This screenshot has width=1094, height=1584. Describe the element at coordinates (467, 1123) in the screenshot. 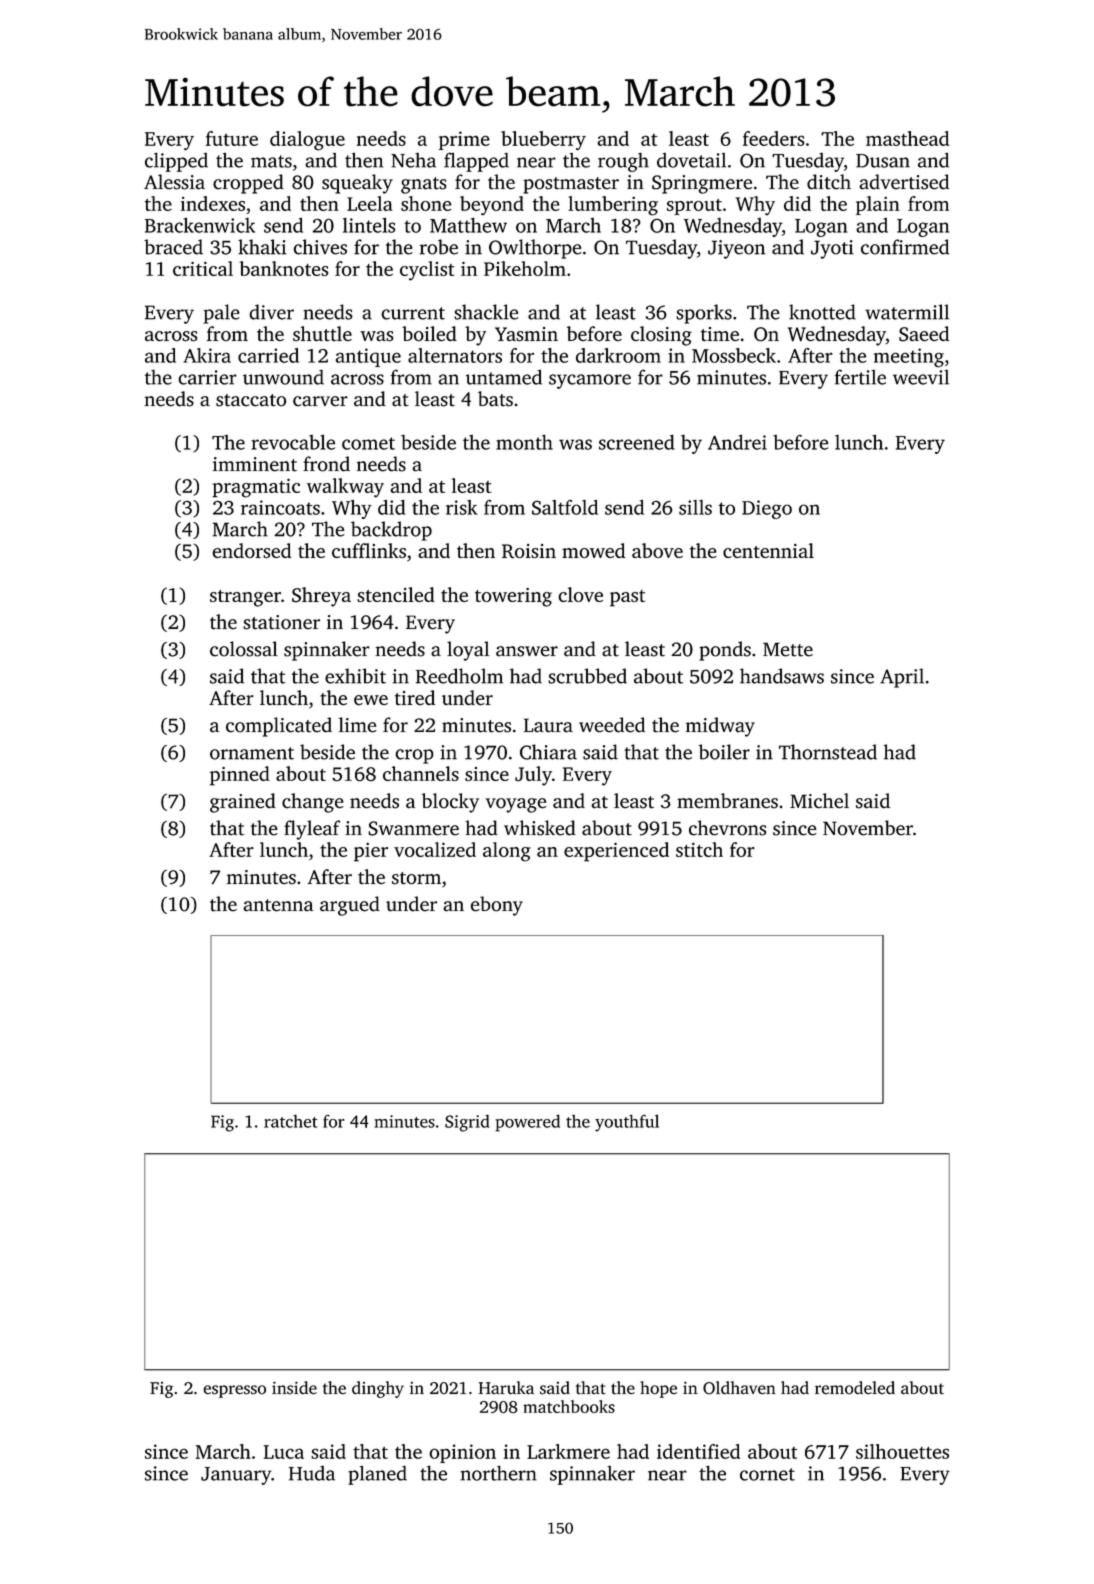

I see `Sigrid` at that location.
